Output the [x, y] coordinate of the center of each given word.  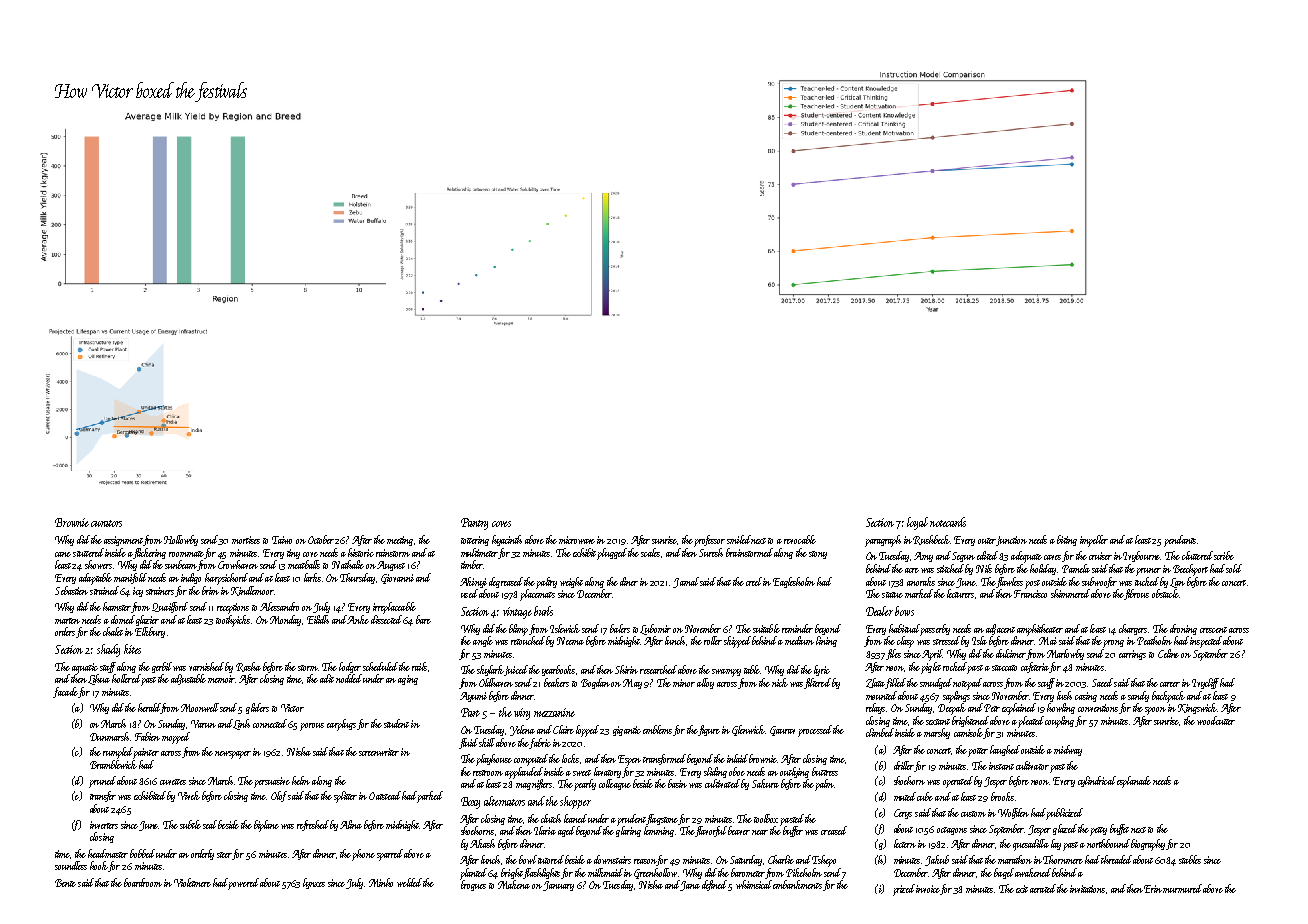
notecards [948, 522]
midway [1068, 750]
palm [824, 785]
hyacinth [507, 540]
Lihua [99, 679]
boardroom [143, 882]
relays [876, 708]
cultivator [1032, 765]
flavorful [711, 831]
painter [146, 753]
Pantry [474, 524]
